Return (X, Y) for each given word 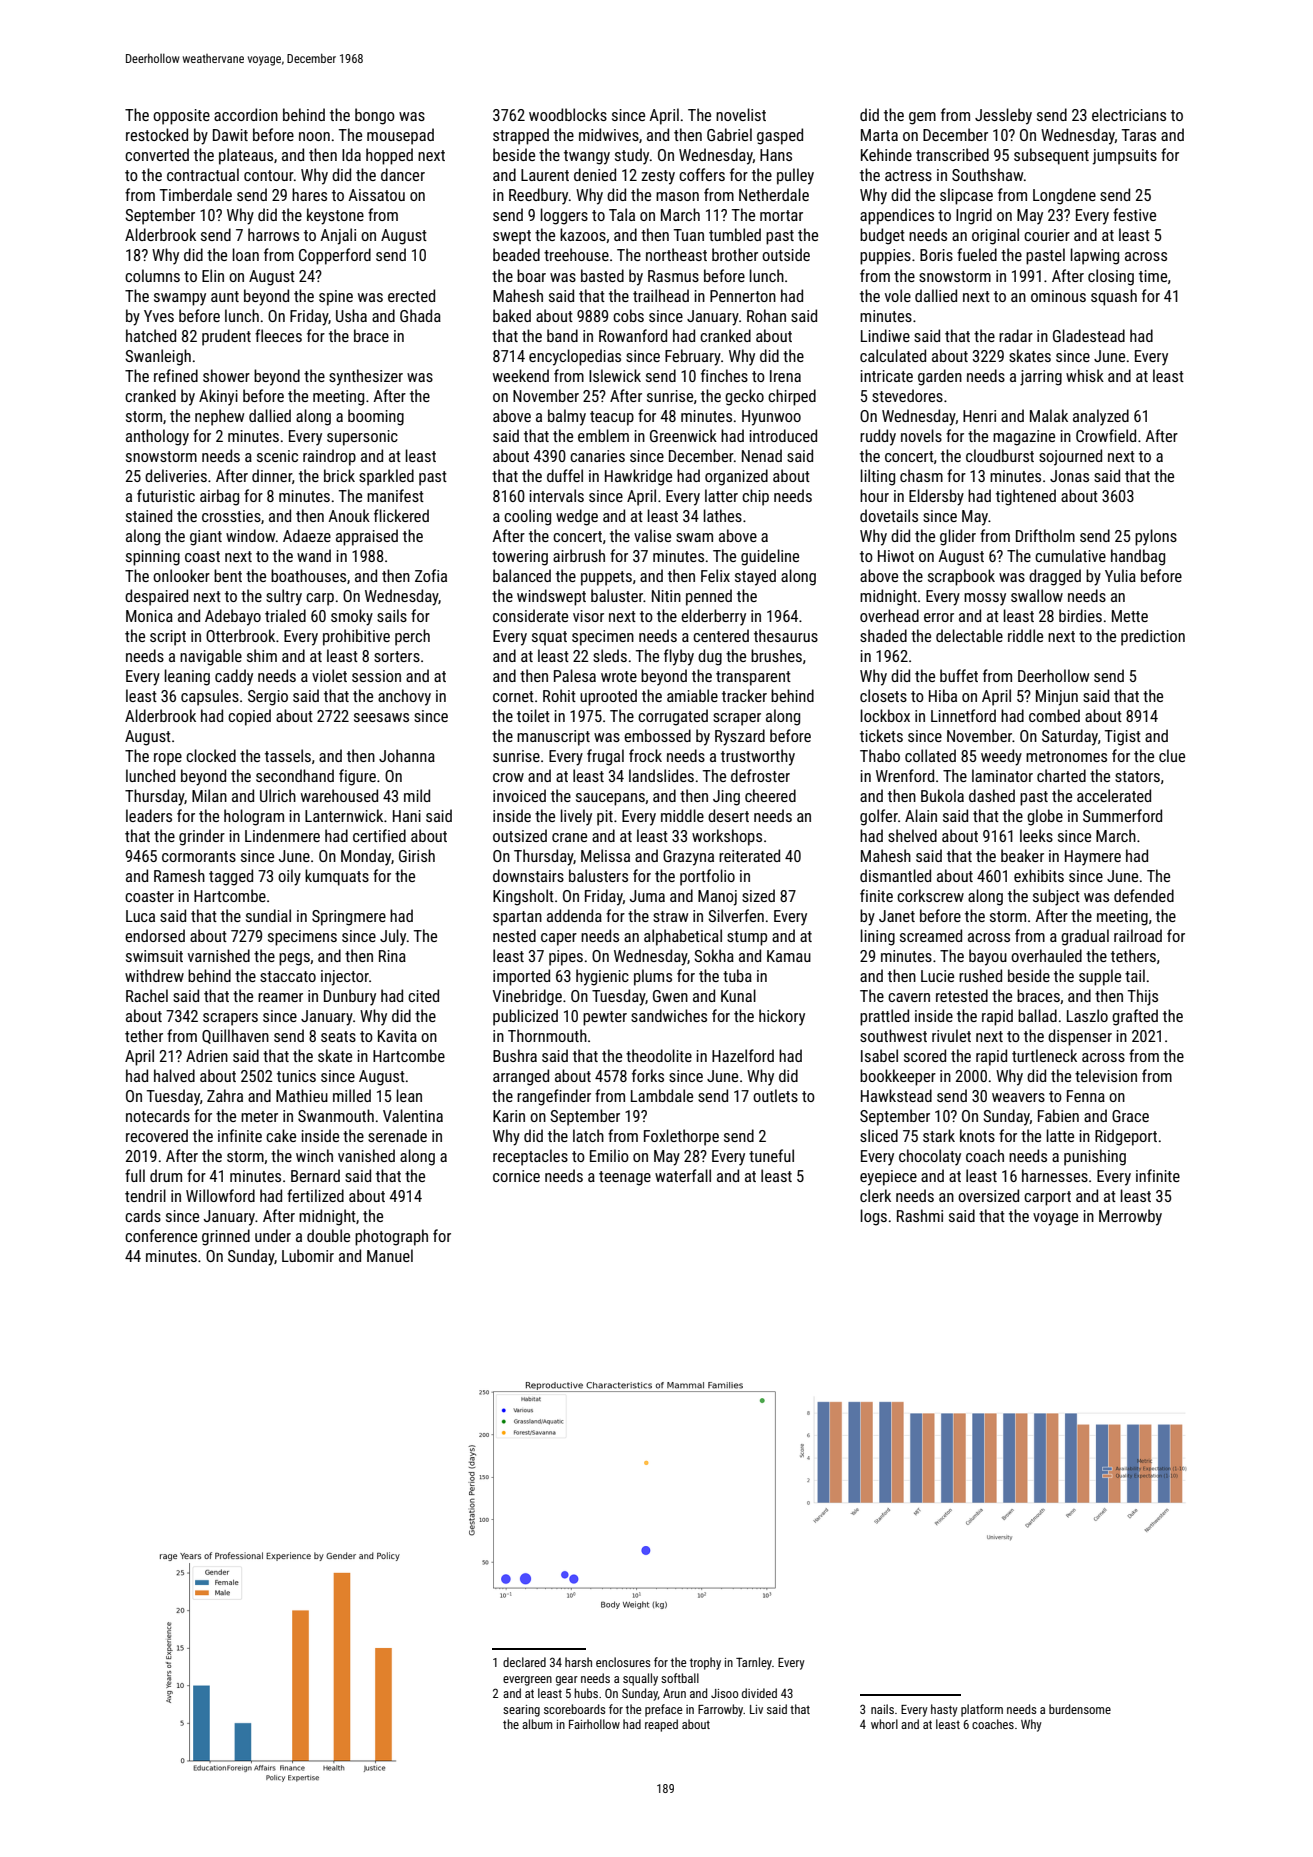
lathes (723, 515)
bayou (988, 957)
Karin (509, 1116)
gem (922, 118)
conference (161, 1235)
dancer (403, 174)
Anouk (349, 515)
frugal (605, 757)
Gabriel (729, 134)
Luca (140, 916)
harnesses (1055, 1175)
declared (524, 1662)
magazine (1024, 438)
